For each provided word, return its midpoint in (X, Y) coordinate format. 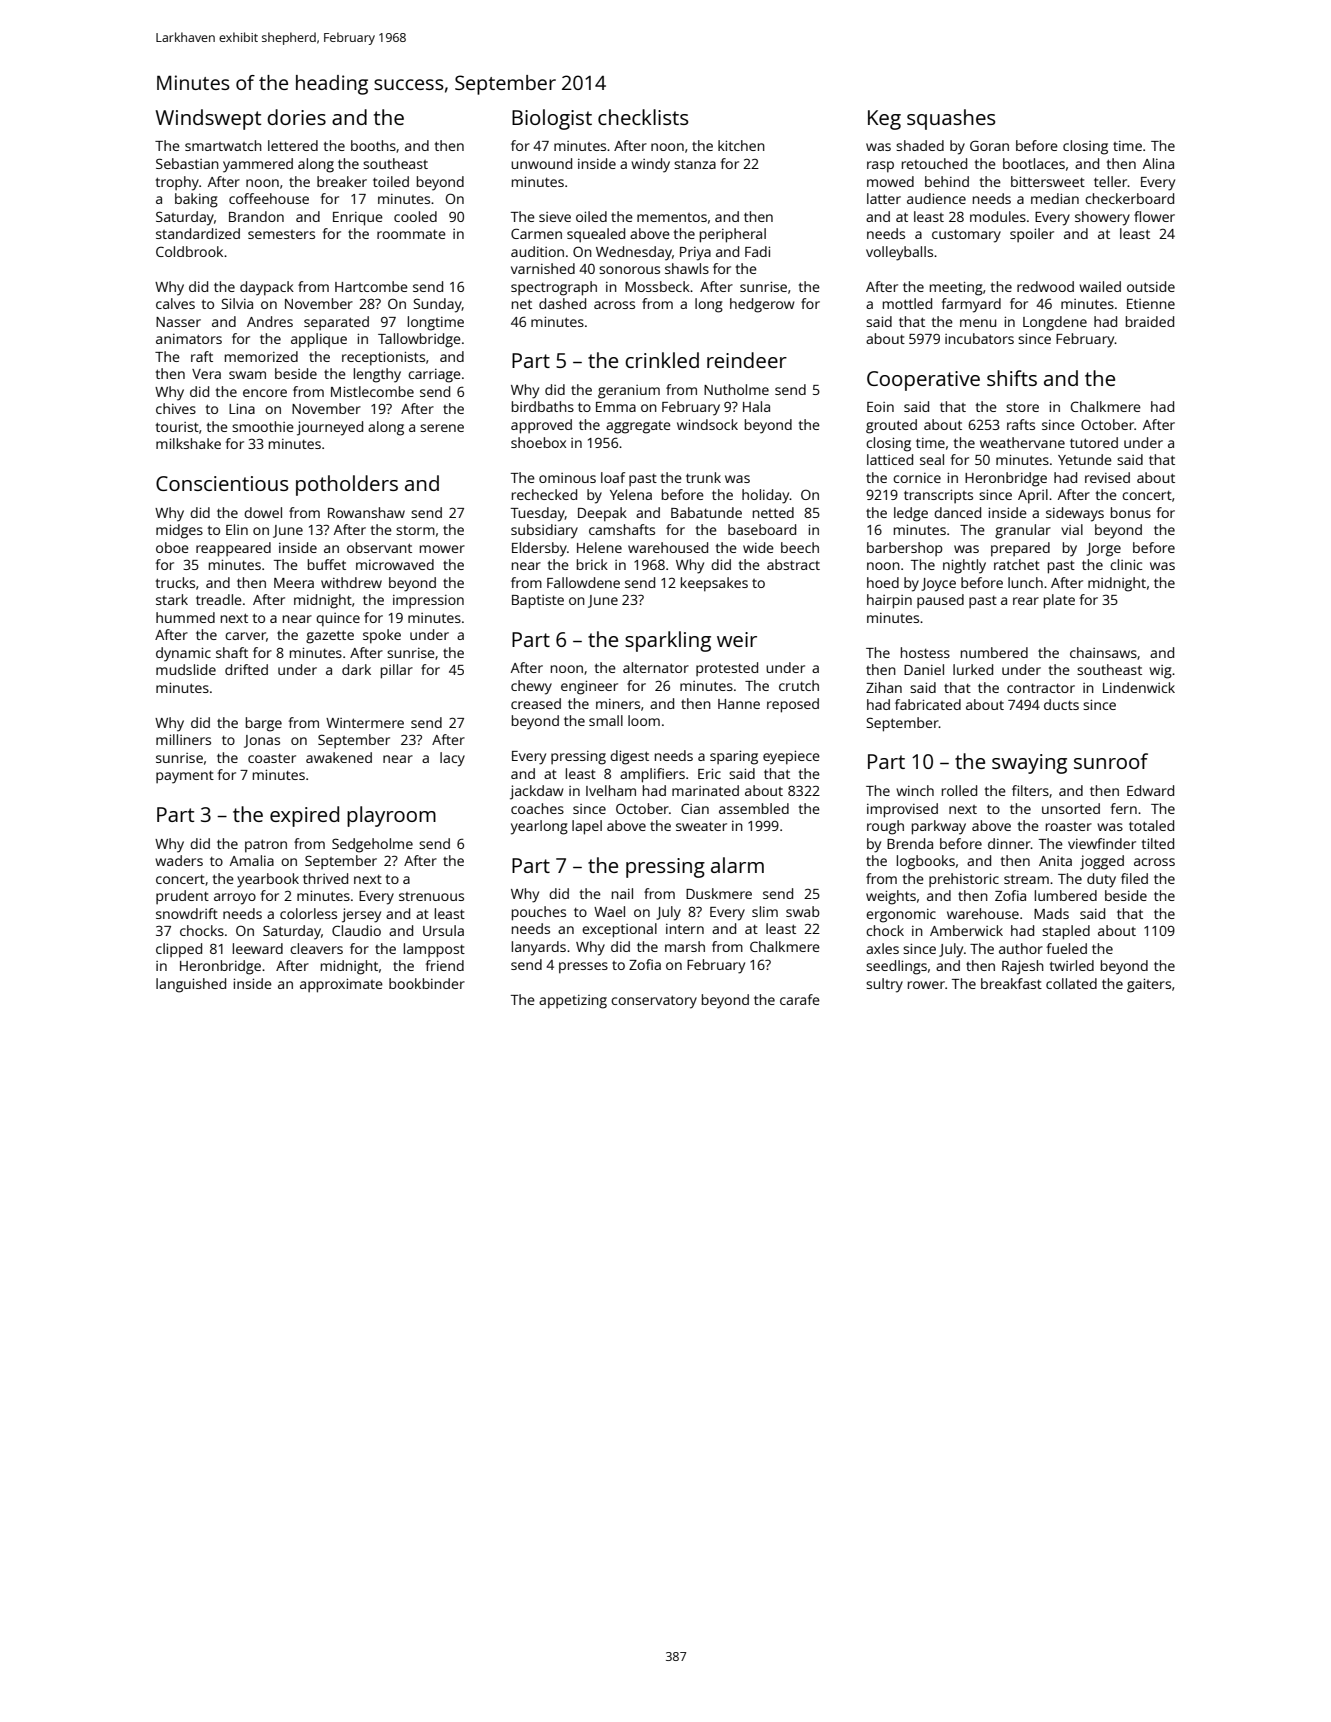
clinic (1126, 564)
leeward (258, 948)
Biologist (552, 119)
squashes (951, 119)
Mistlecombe (372, 391)
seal (932, 459)
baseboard (762, 529)
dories (296, 117)
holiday (766, 496)
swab (803, 911)
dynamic (183, 654)
